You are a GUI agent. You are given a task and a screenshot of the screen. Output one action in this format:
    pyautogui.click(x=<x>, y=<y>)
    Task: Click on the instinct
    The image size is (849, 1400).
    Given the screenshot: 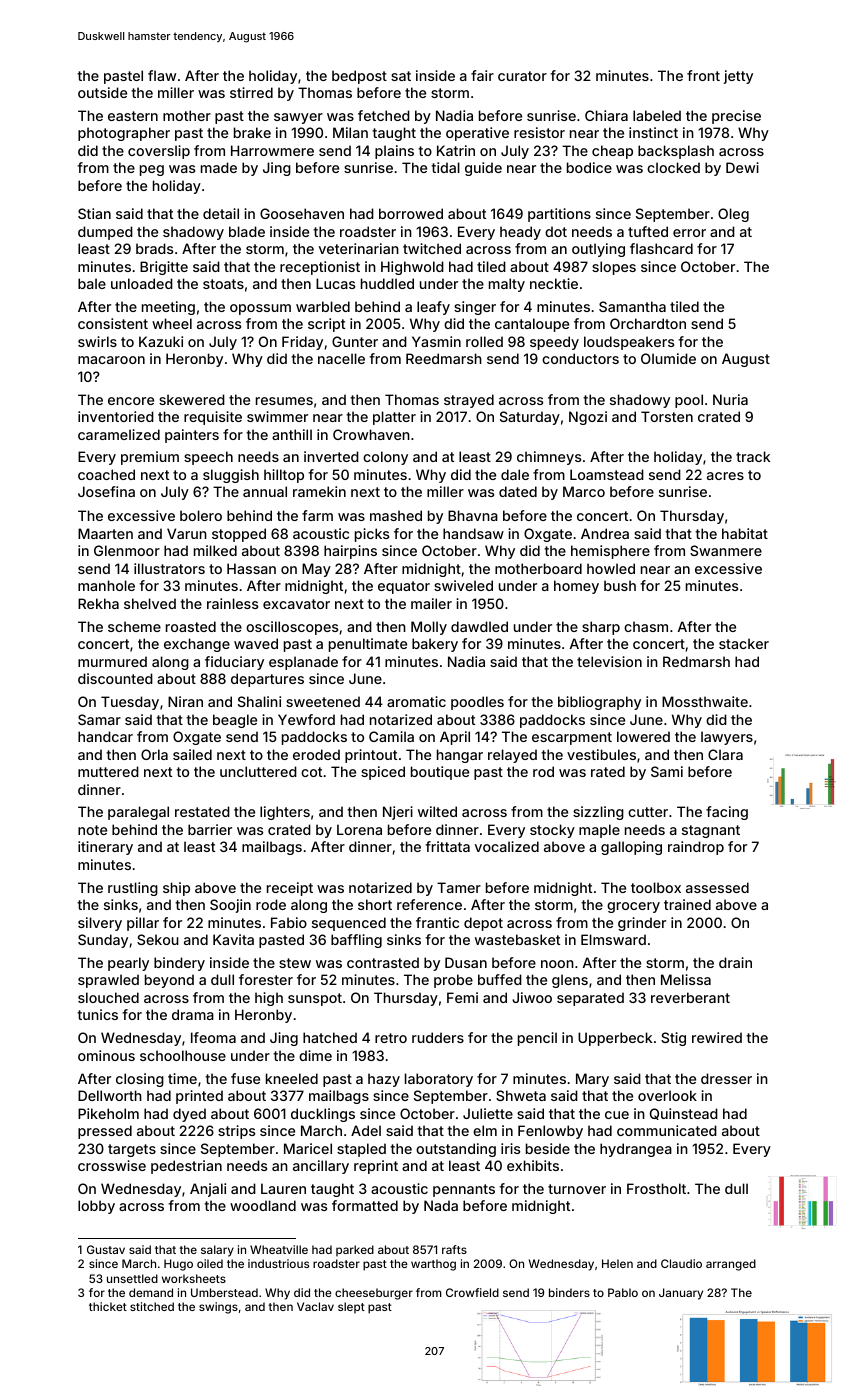 What is the action you would take?
    pyautogui.click(x=653, y=132)
